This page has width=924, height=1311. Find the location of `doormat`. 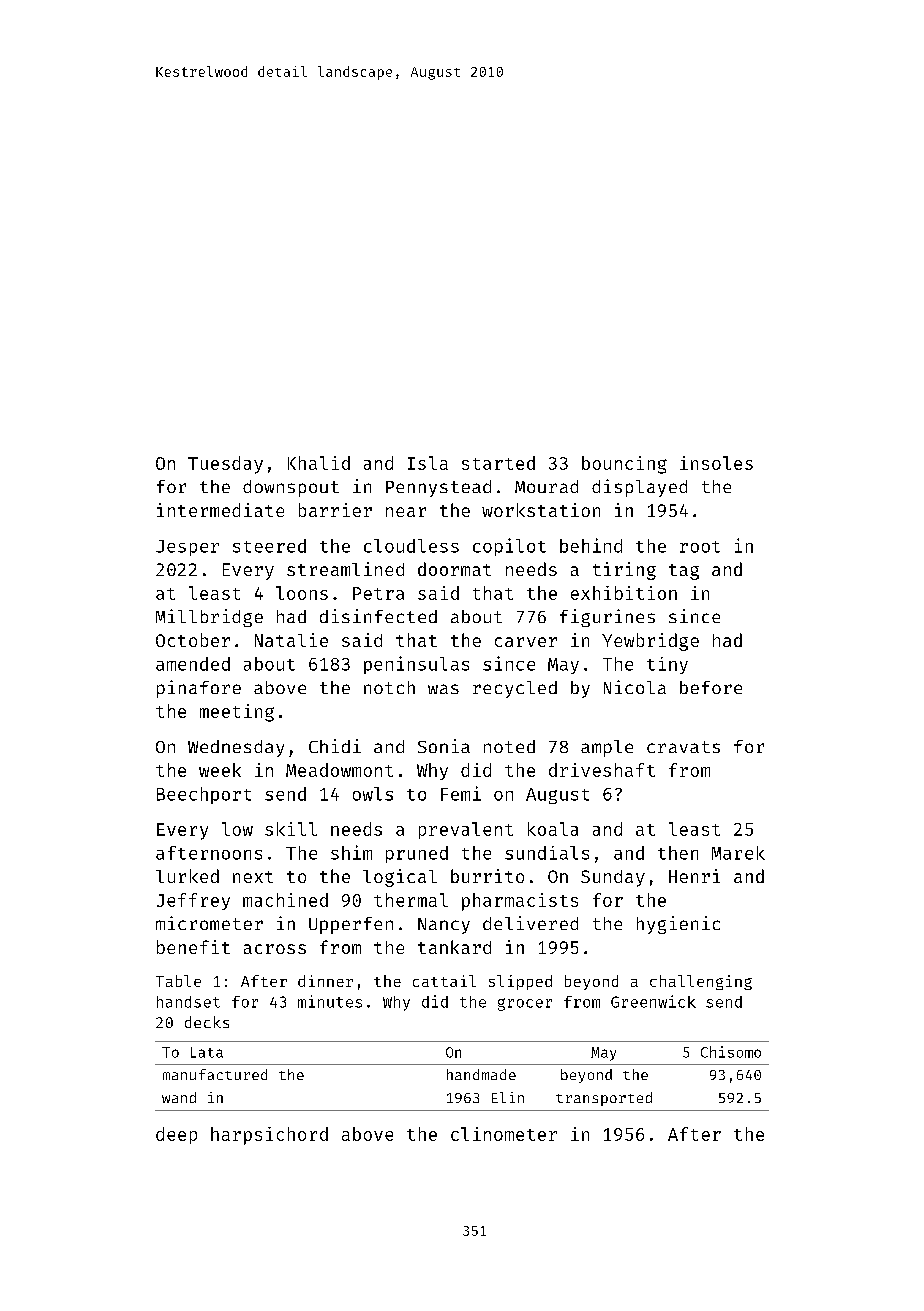

doormat is located at coordinates (454, 569).
